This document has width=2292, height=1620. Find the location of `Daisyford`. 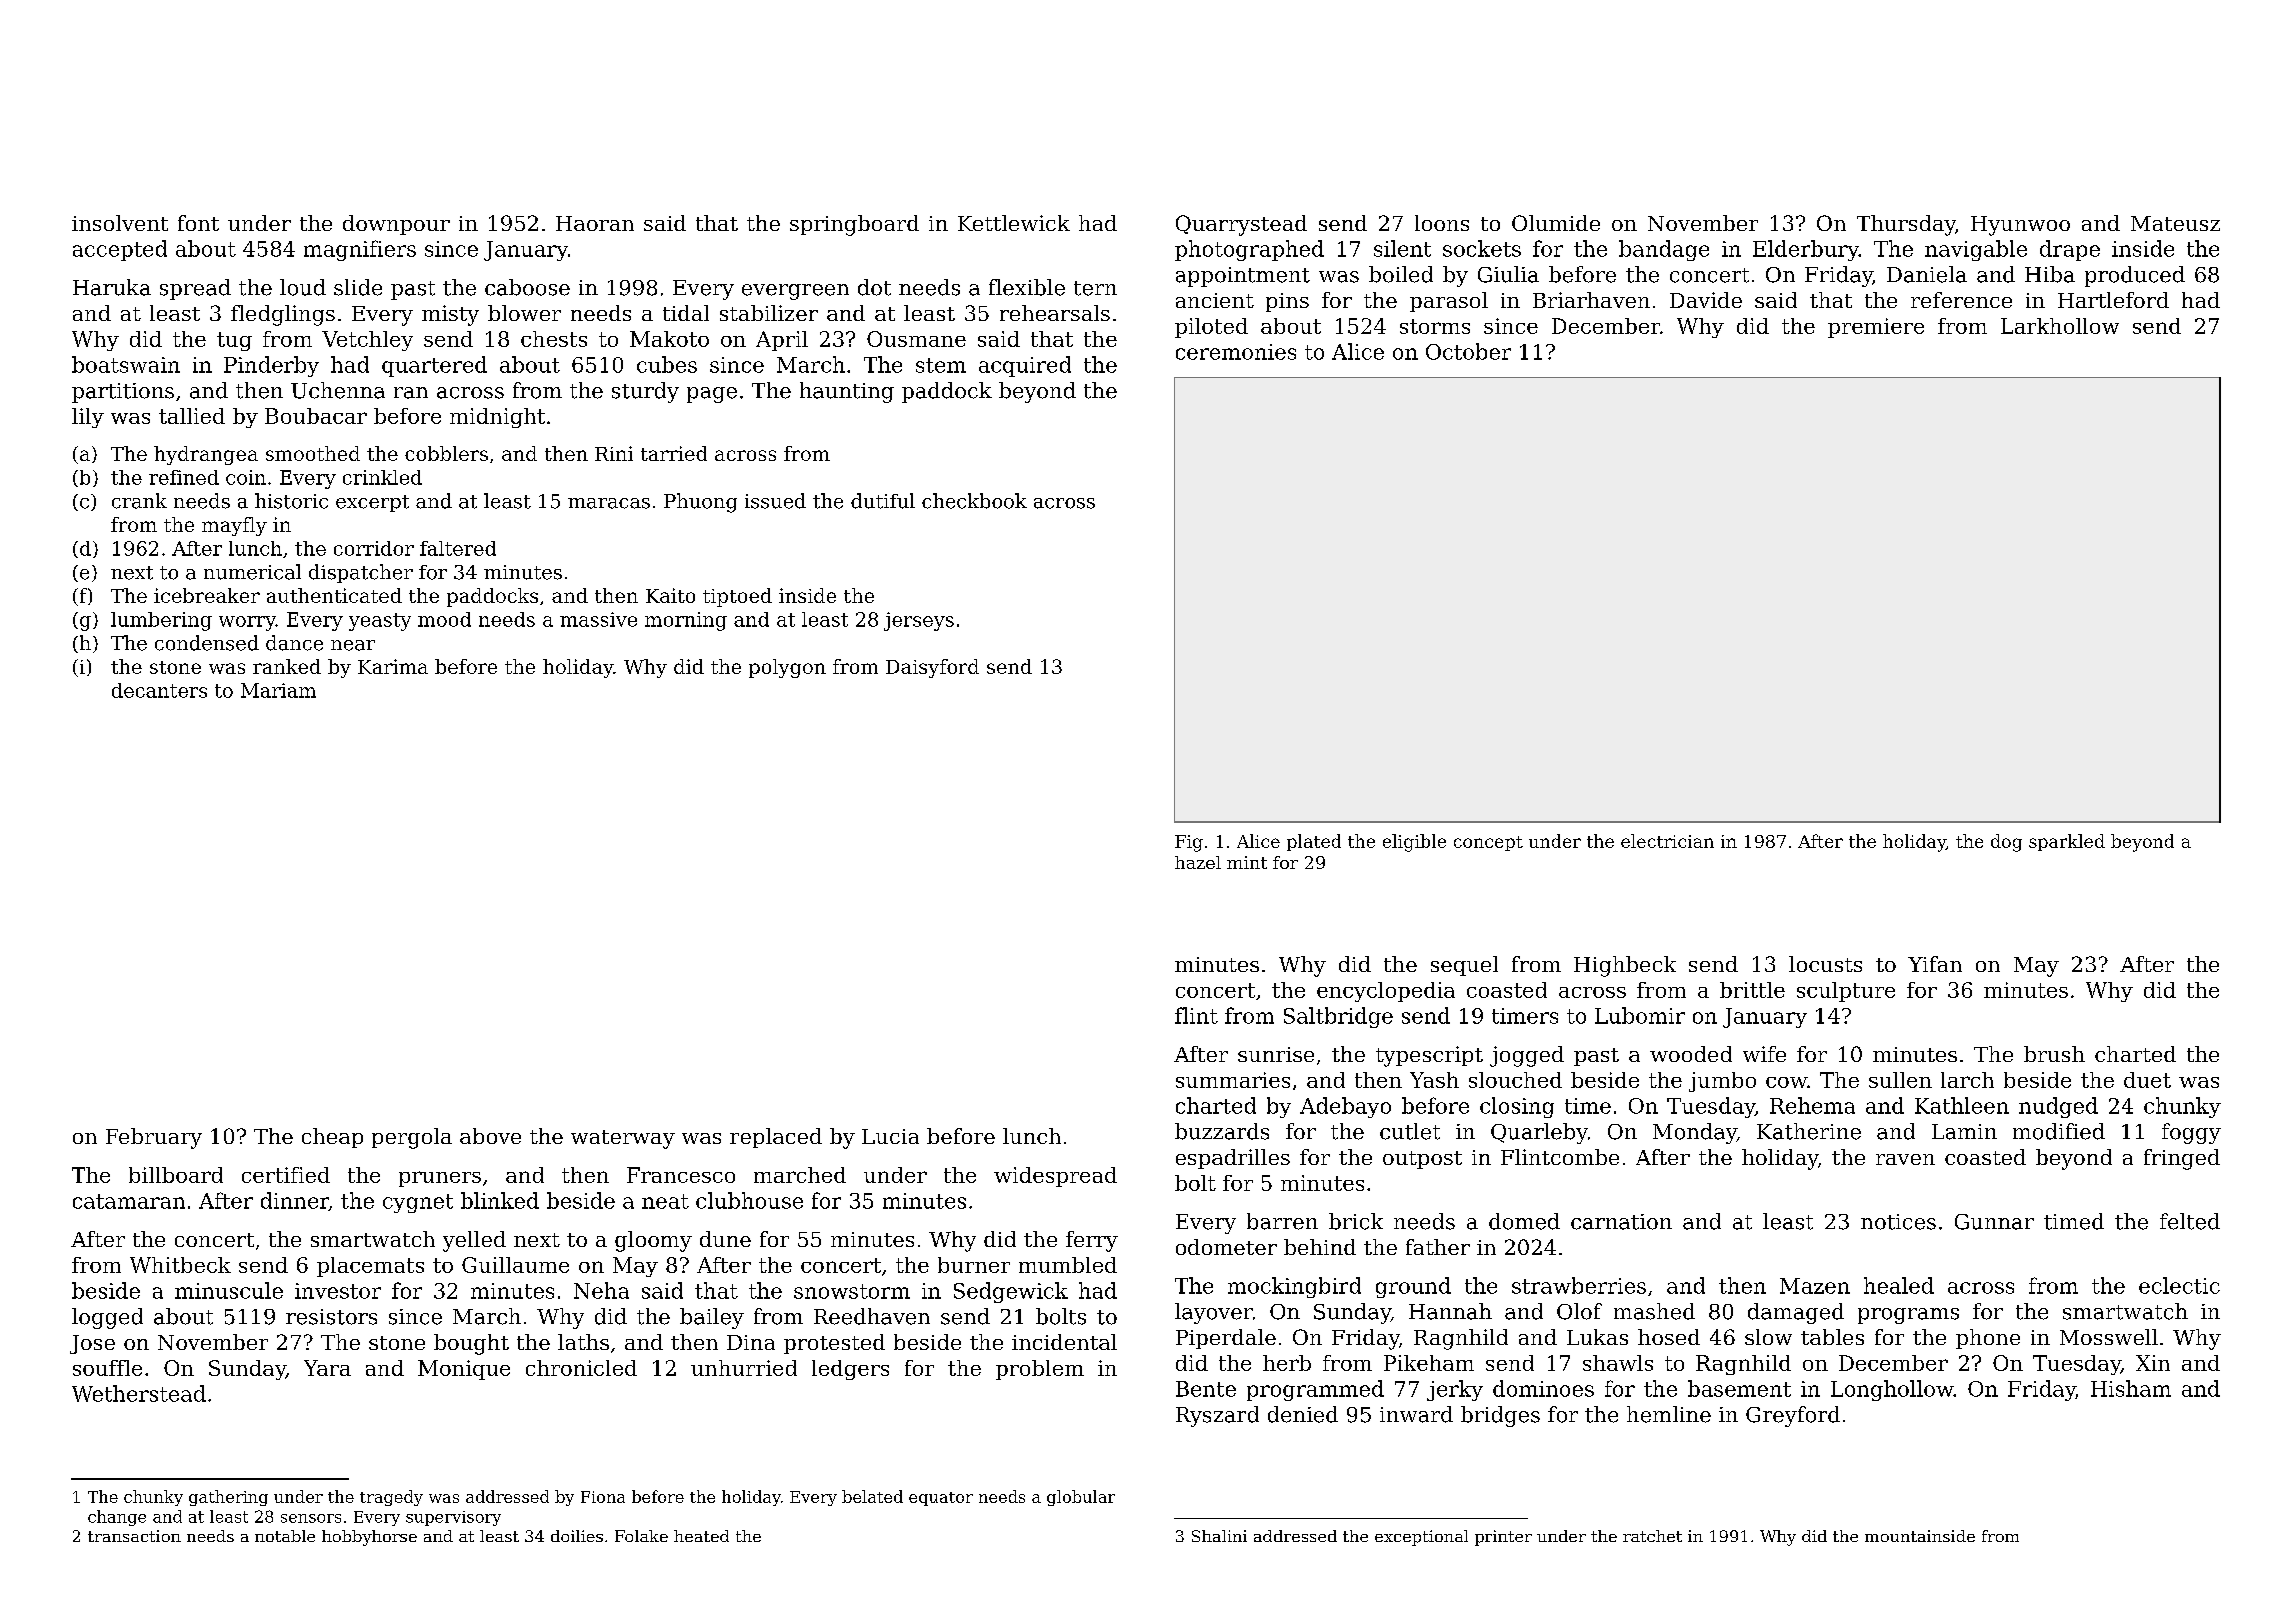

Daisyford is located at coordinates (932, 668).
